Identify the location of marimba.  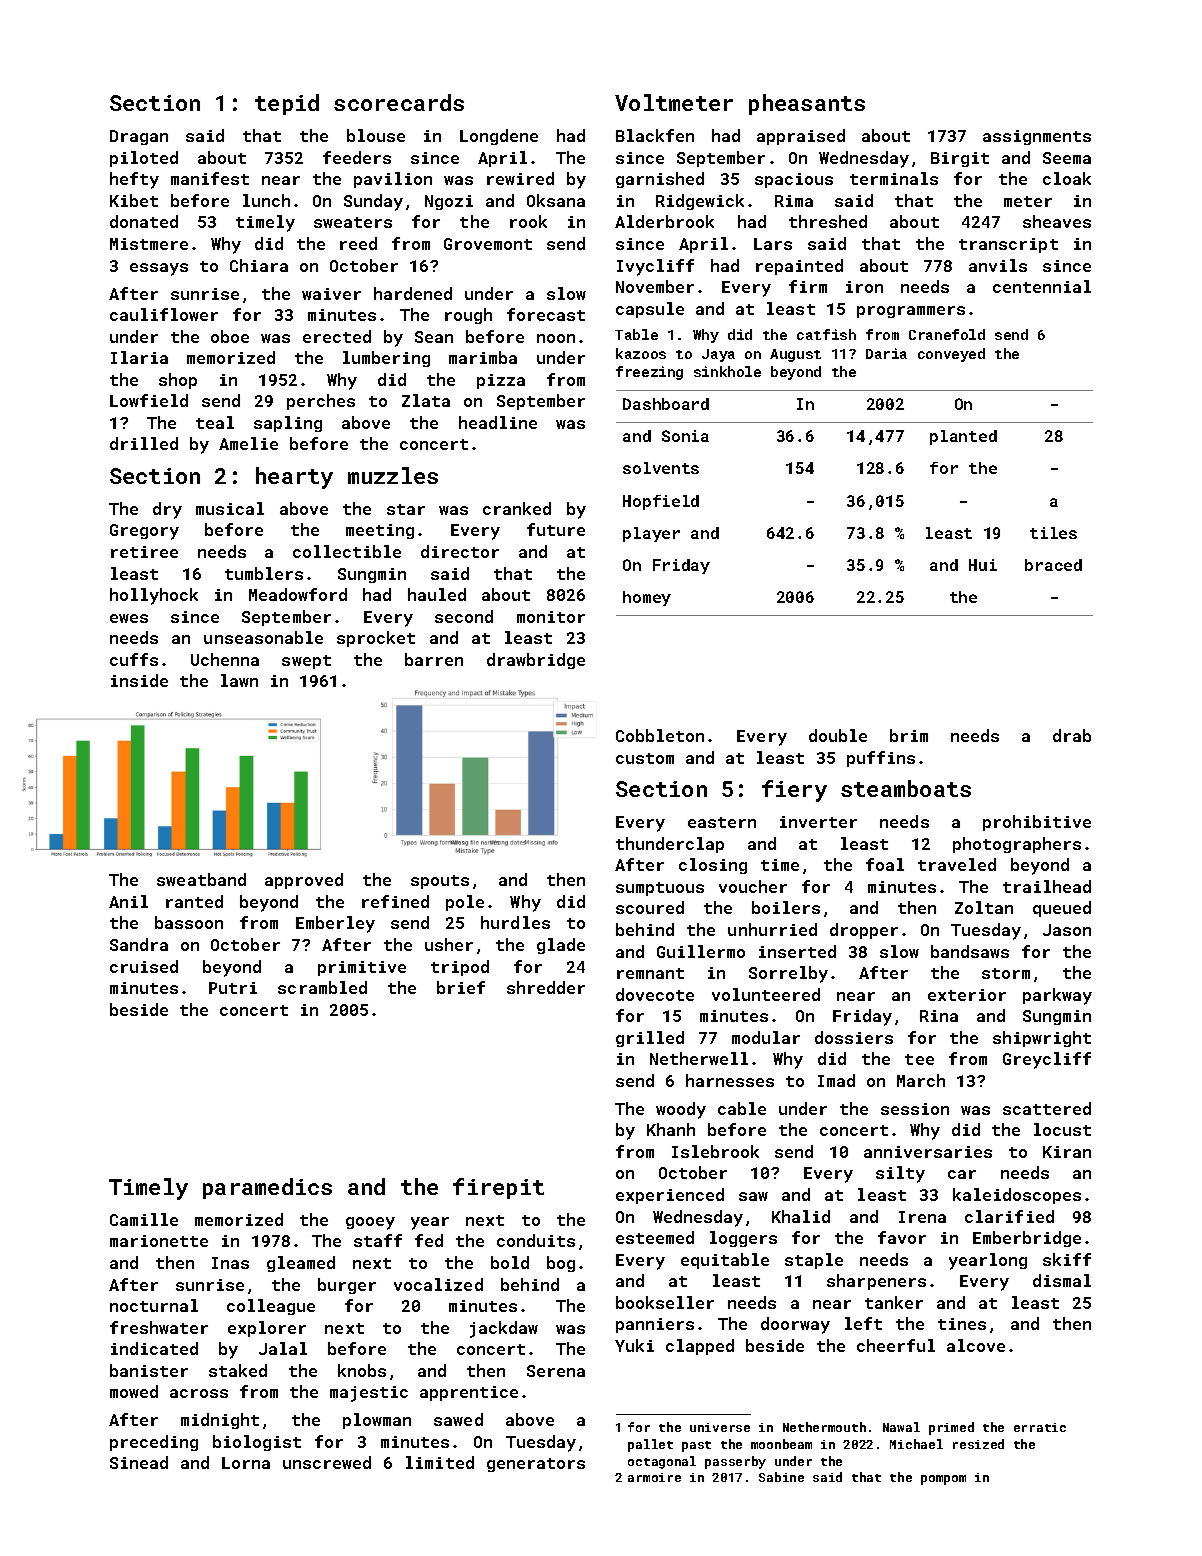
(483, 357).
